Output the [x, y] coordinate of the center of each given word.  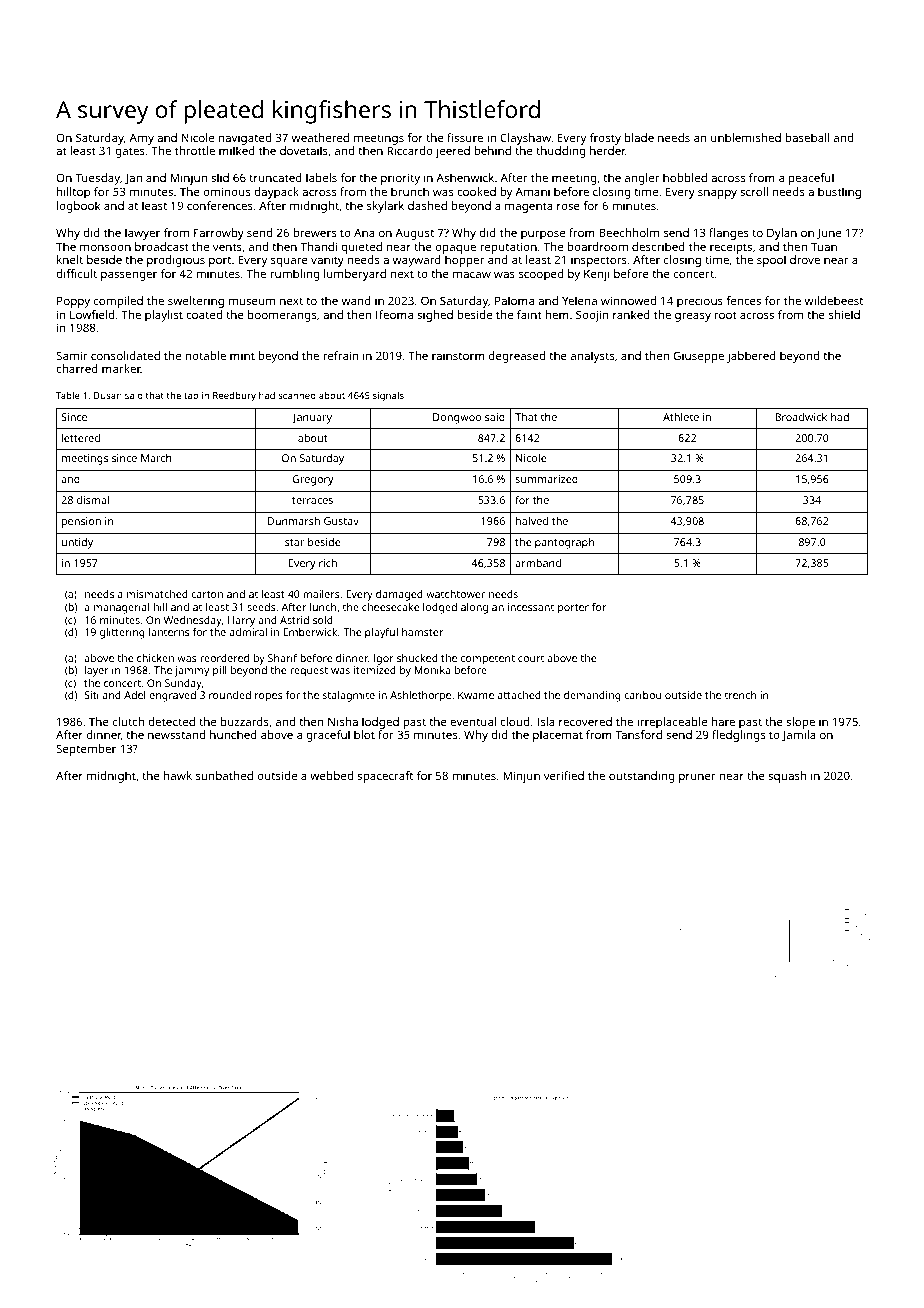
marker [121, 368]
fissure [465, 137]
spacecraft [385, 777]
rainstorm [458, 356]
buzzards [245, 721]
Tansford [639, 734]
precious [700, 302]
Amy [141, 139]
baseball [807, 137]
